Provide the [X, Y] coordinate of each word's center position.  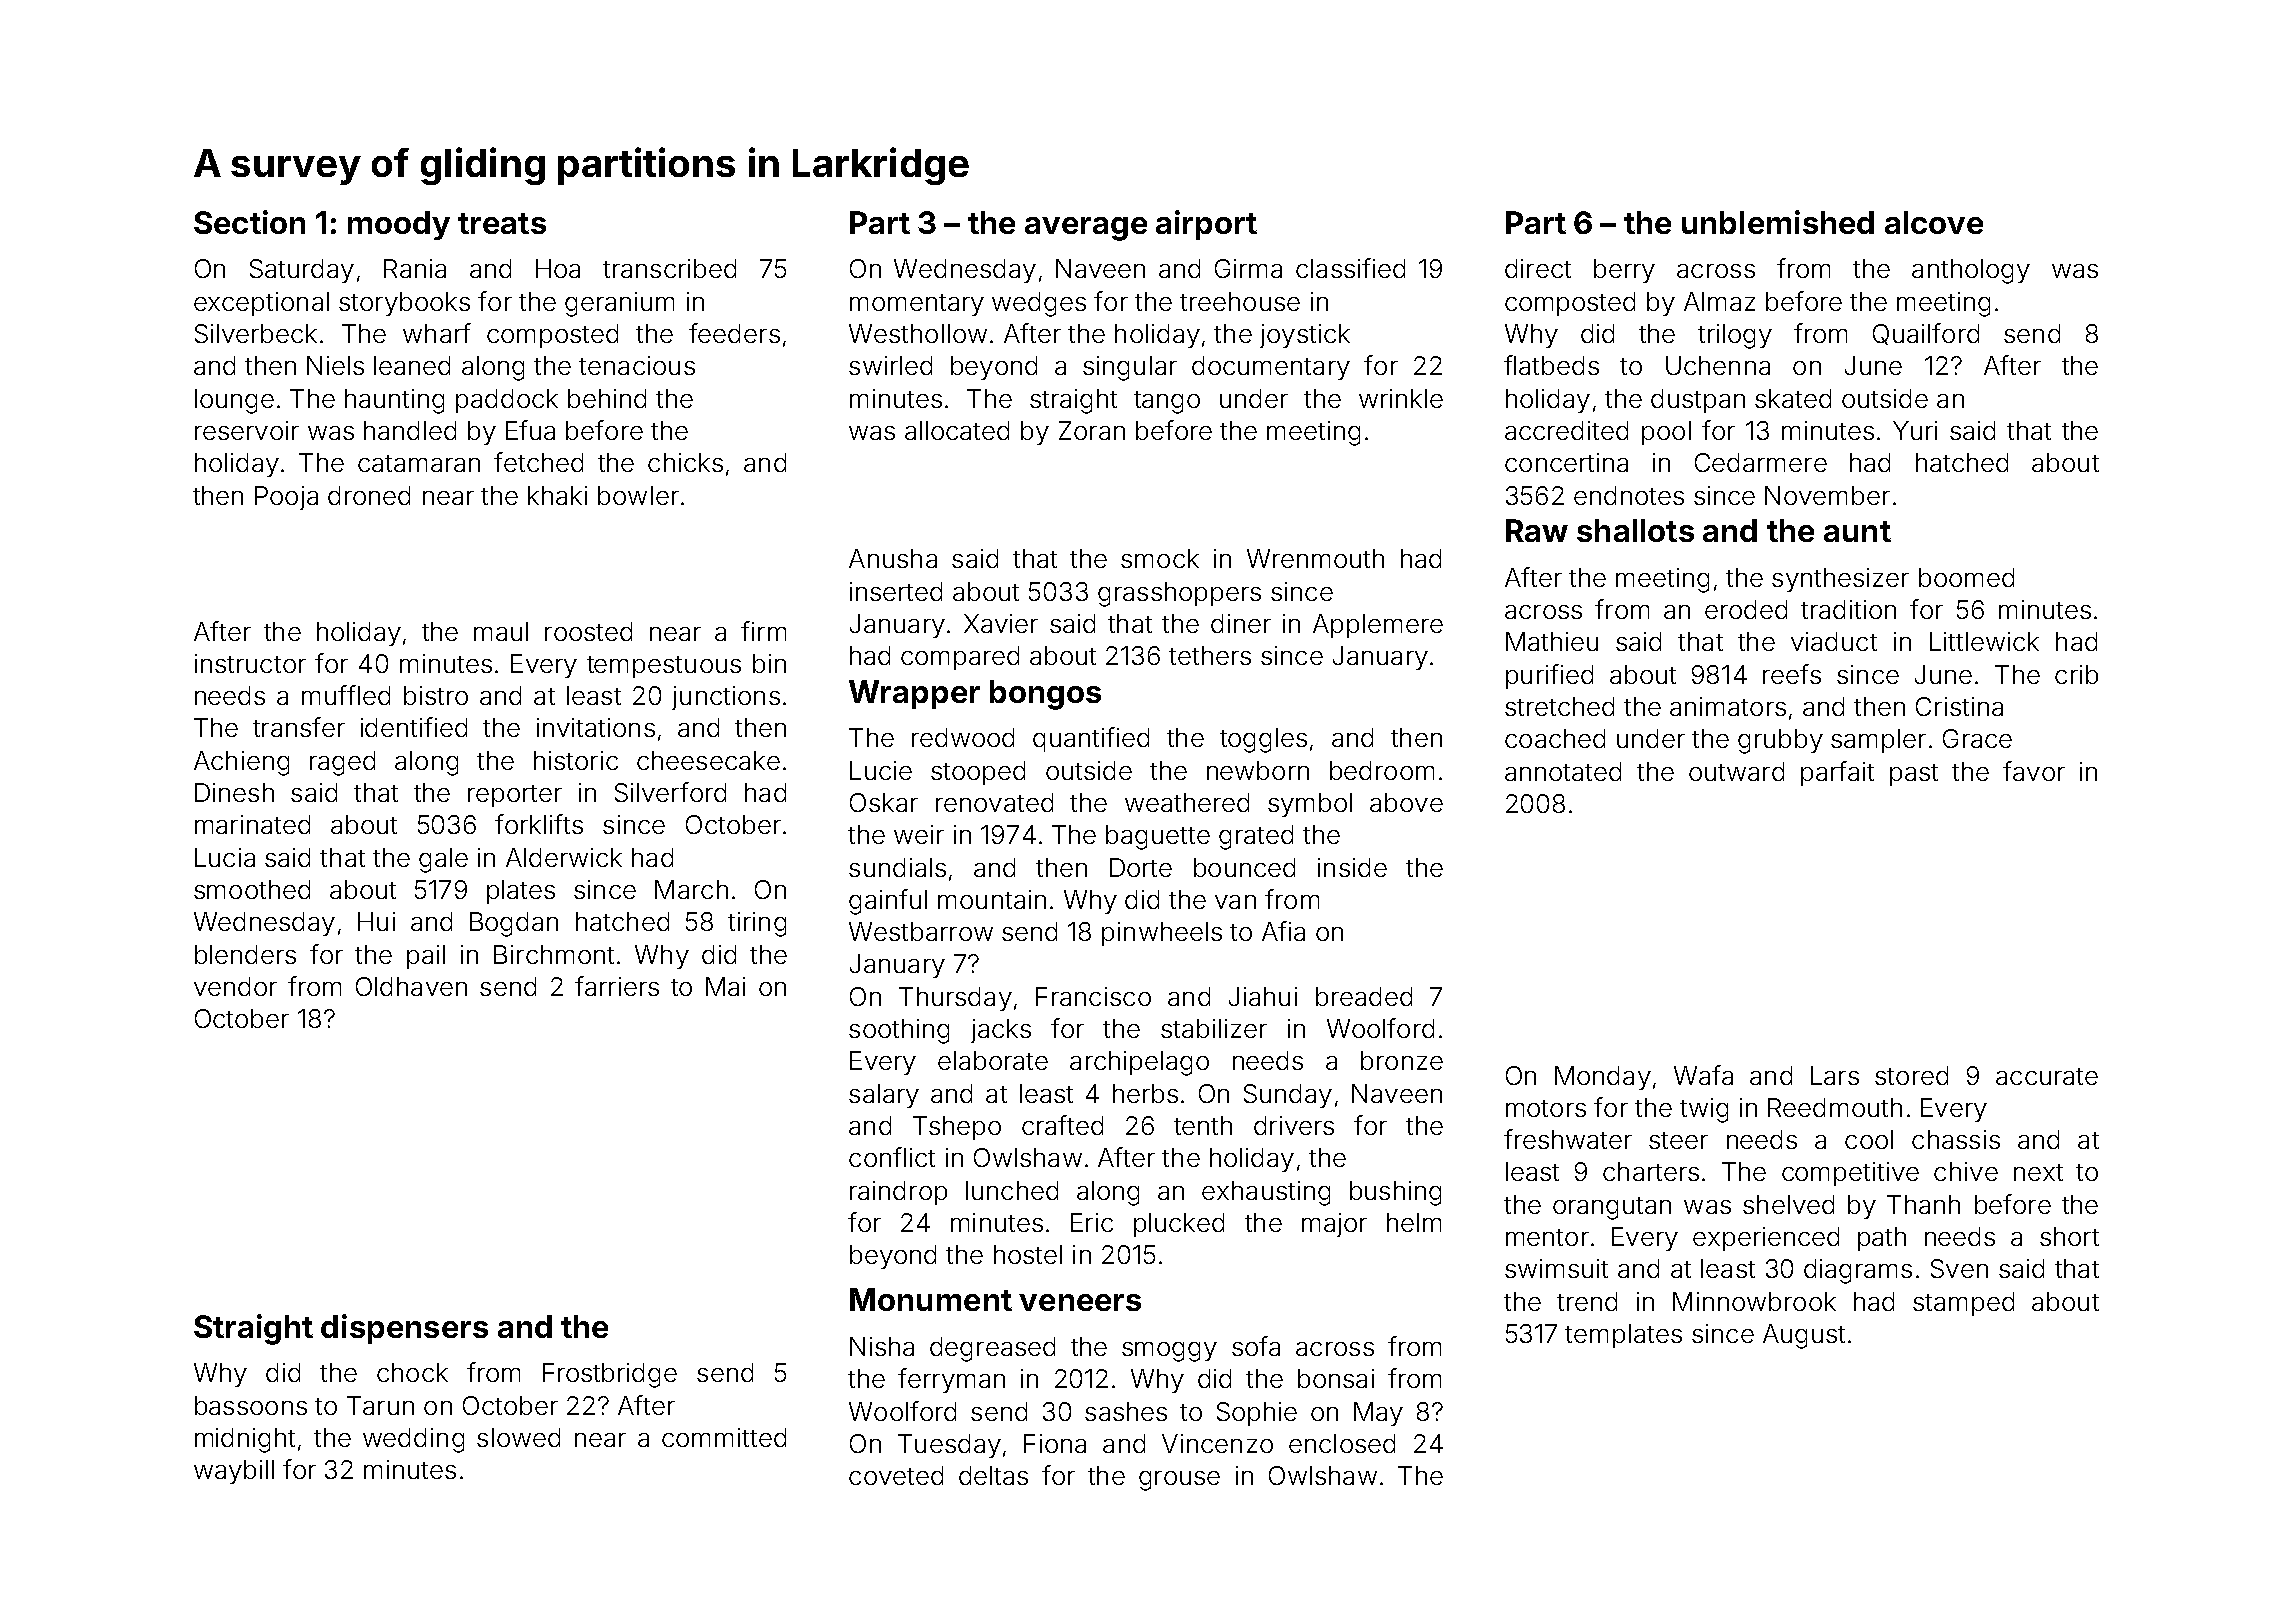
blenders [245, 954]
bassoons [251, 1405]
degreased [992, 1349]
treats [502, 223]
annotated [1563, 771]
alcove [1934, 222]
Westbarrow [921, 931]
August [1804, 1336]
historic [576, 760]
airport [1206, 225]
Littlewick [1984, 641]
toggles [1263, 740]
